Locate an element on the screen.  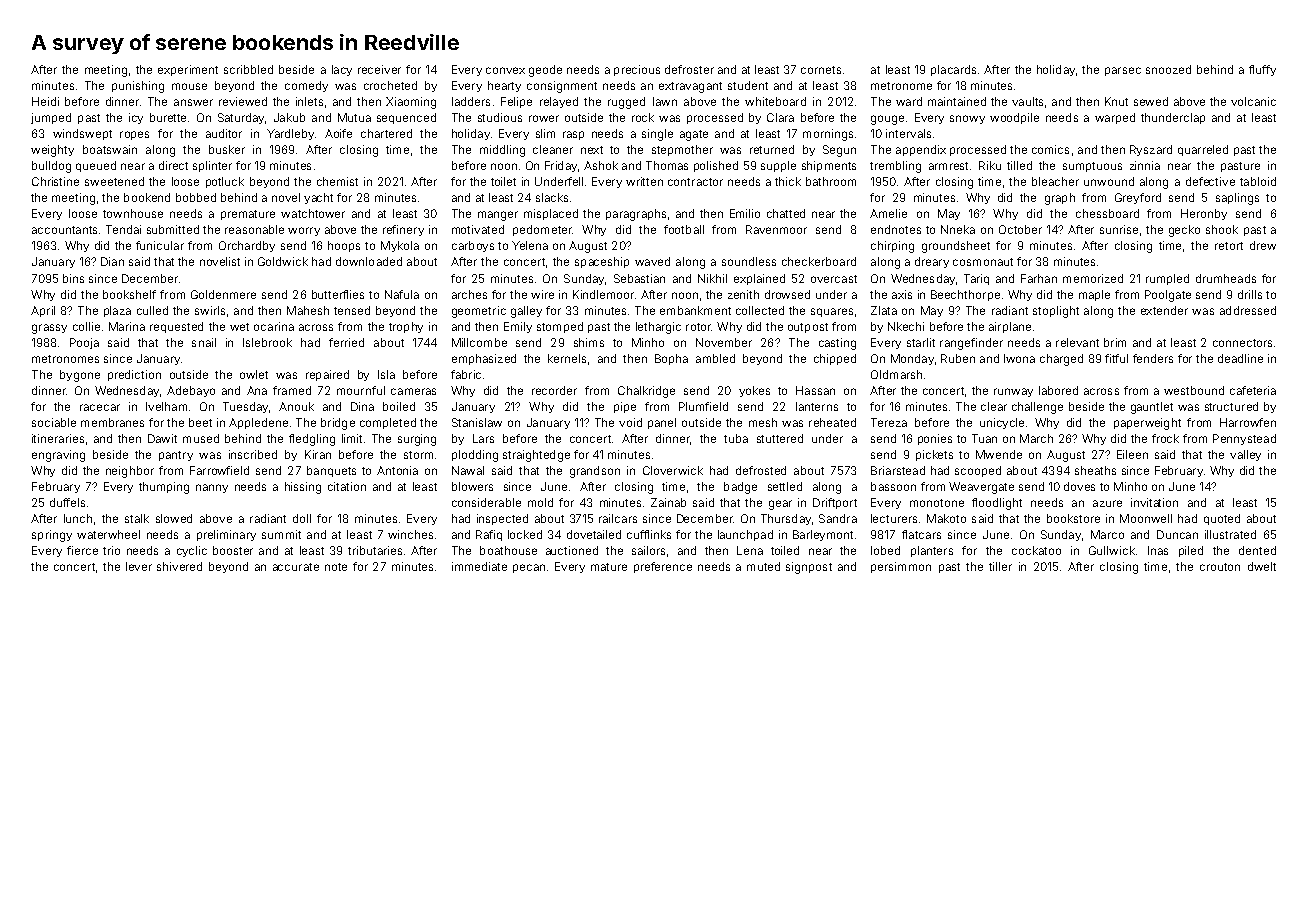
inlets is located at coordinates (309, 101).
